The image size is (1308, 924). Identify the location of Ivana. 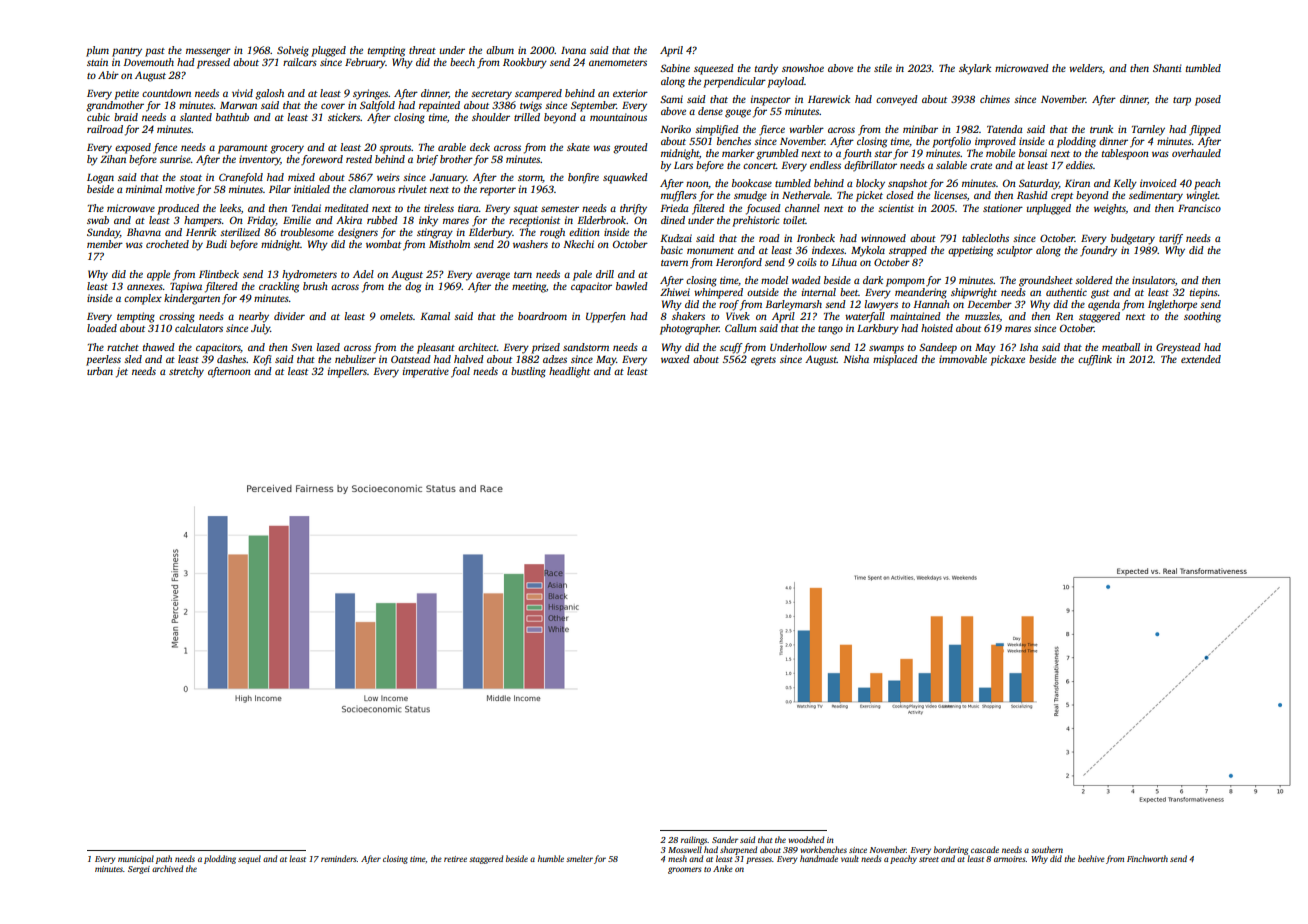
(573, 50).
